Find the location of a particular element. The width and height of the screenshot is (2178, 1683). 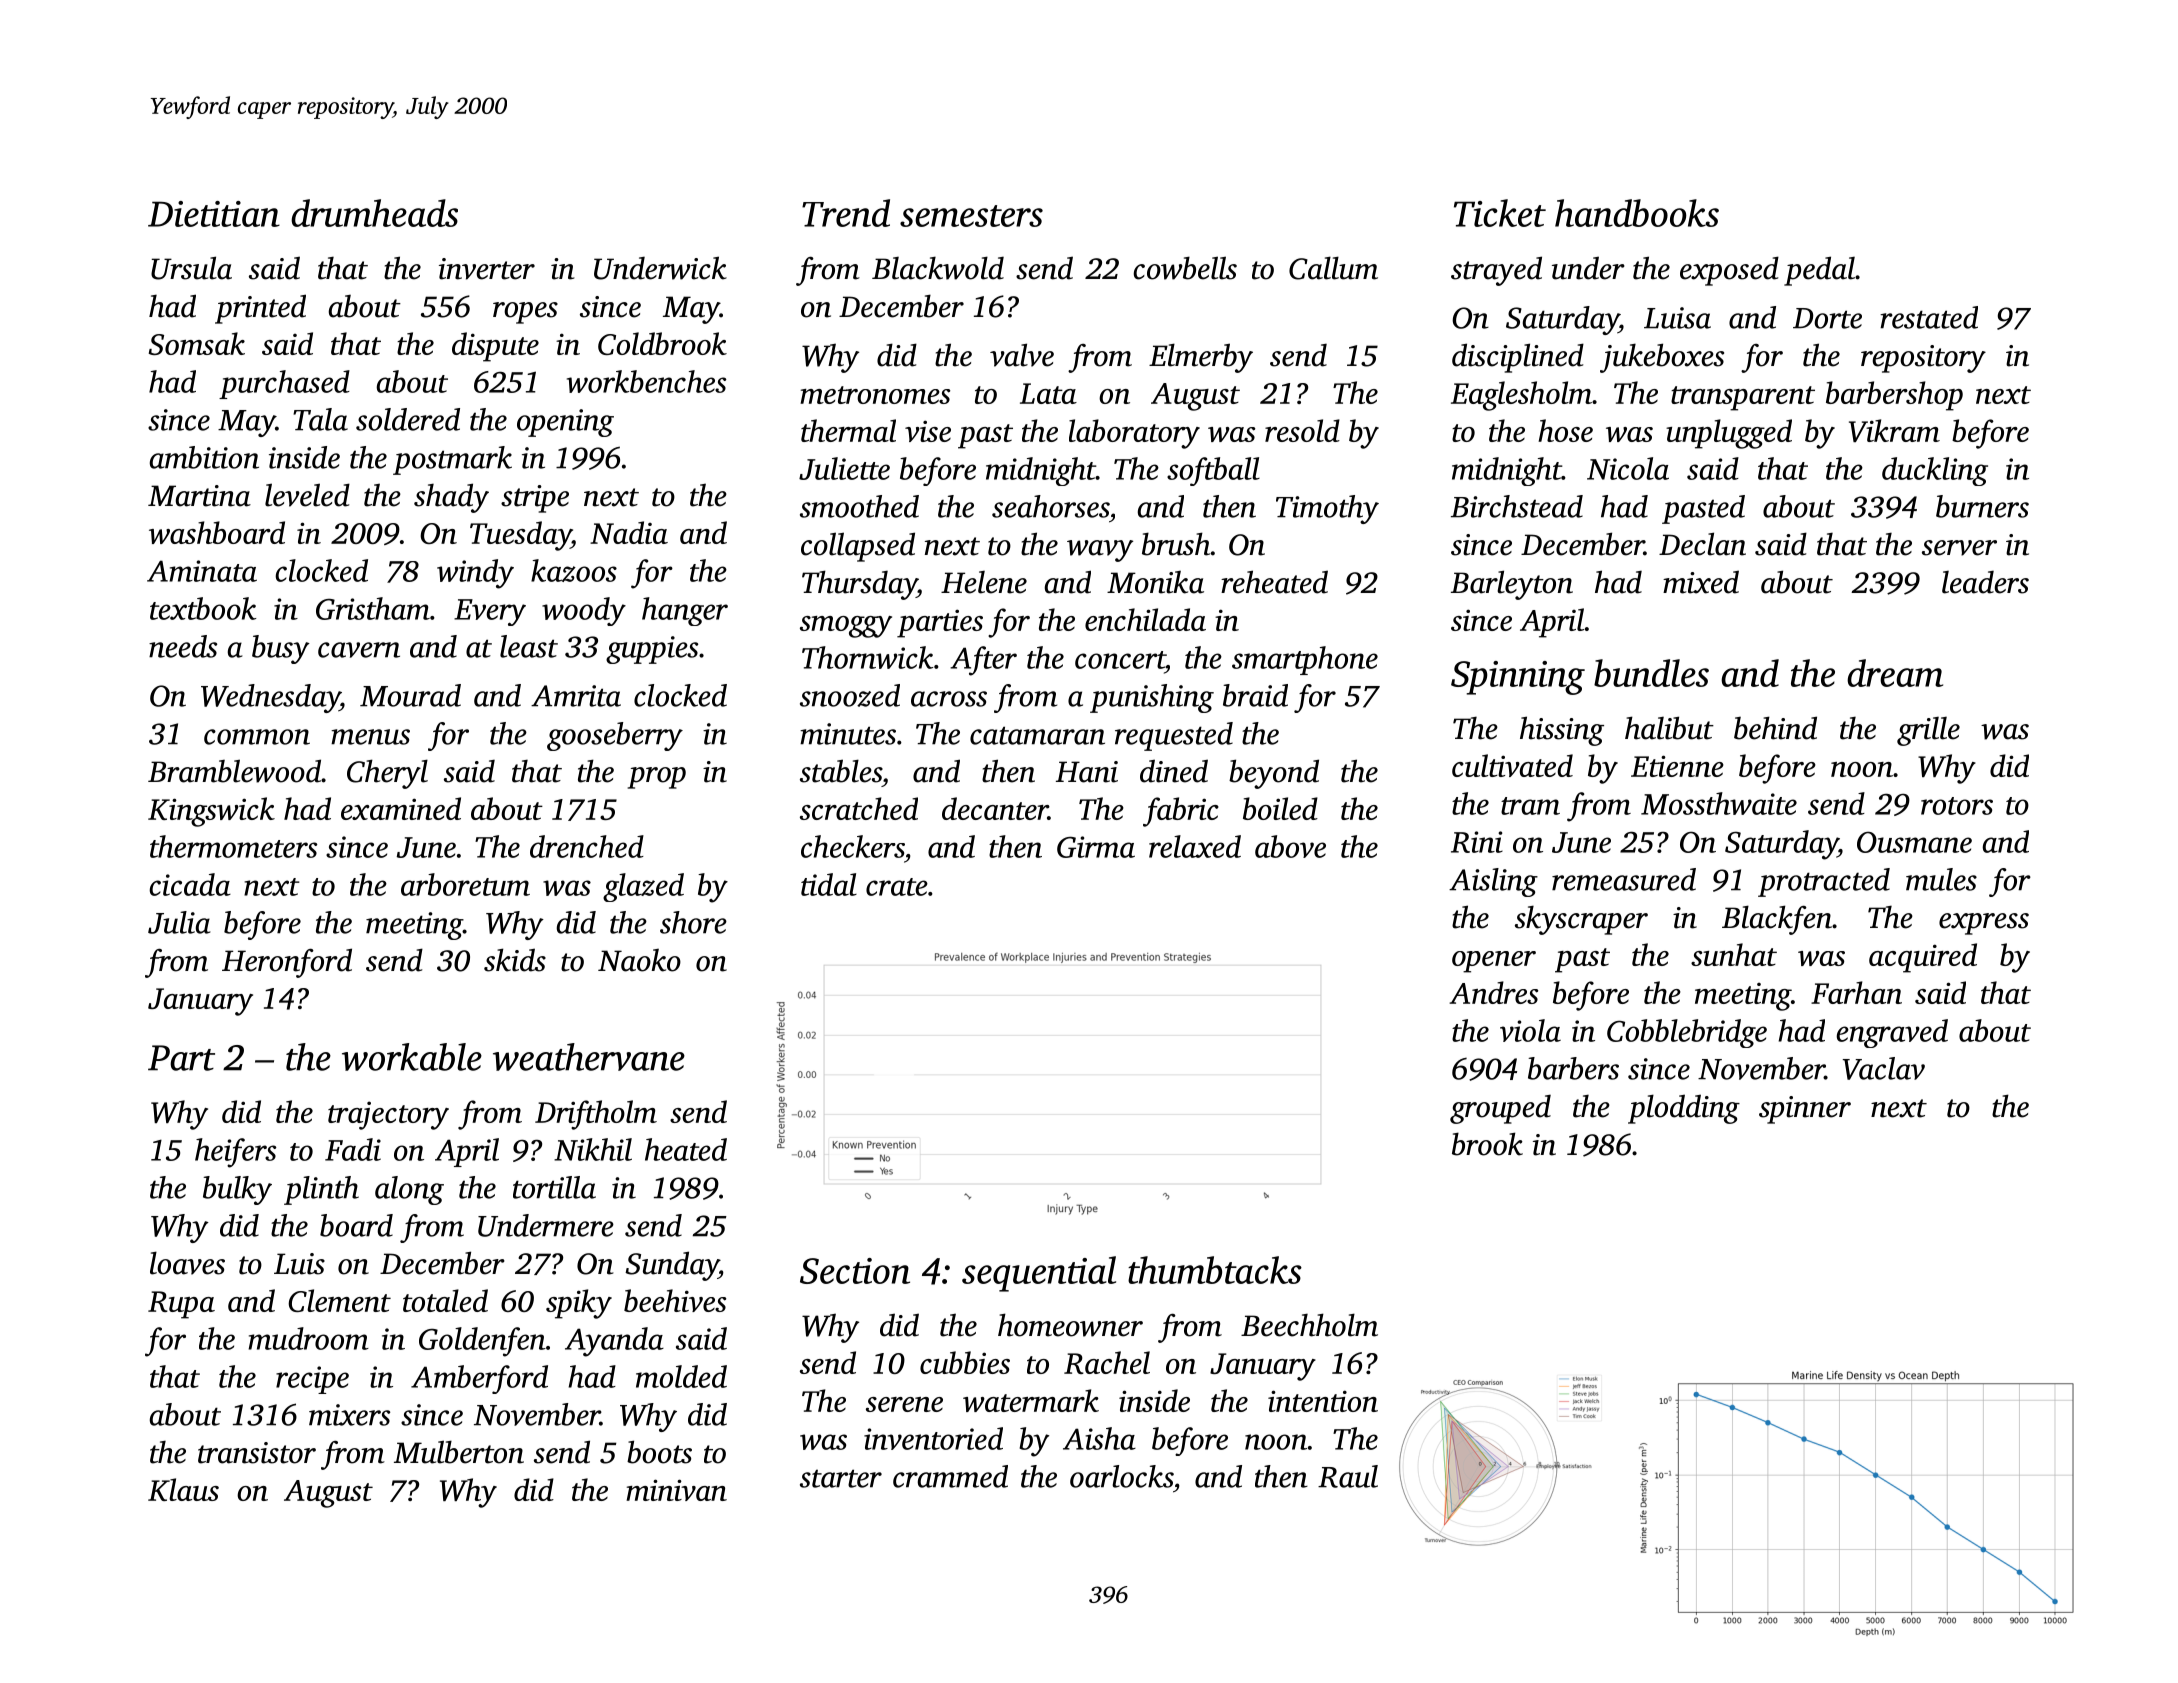

needs is located at coordinates (183, 646).
